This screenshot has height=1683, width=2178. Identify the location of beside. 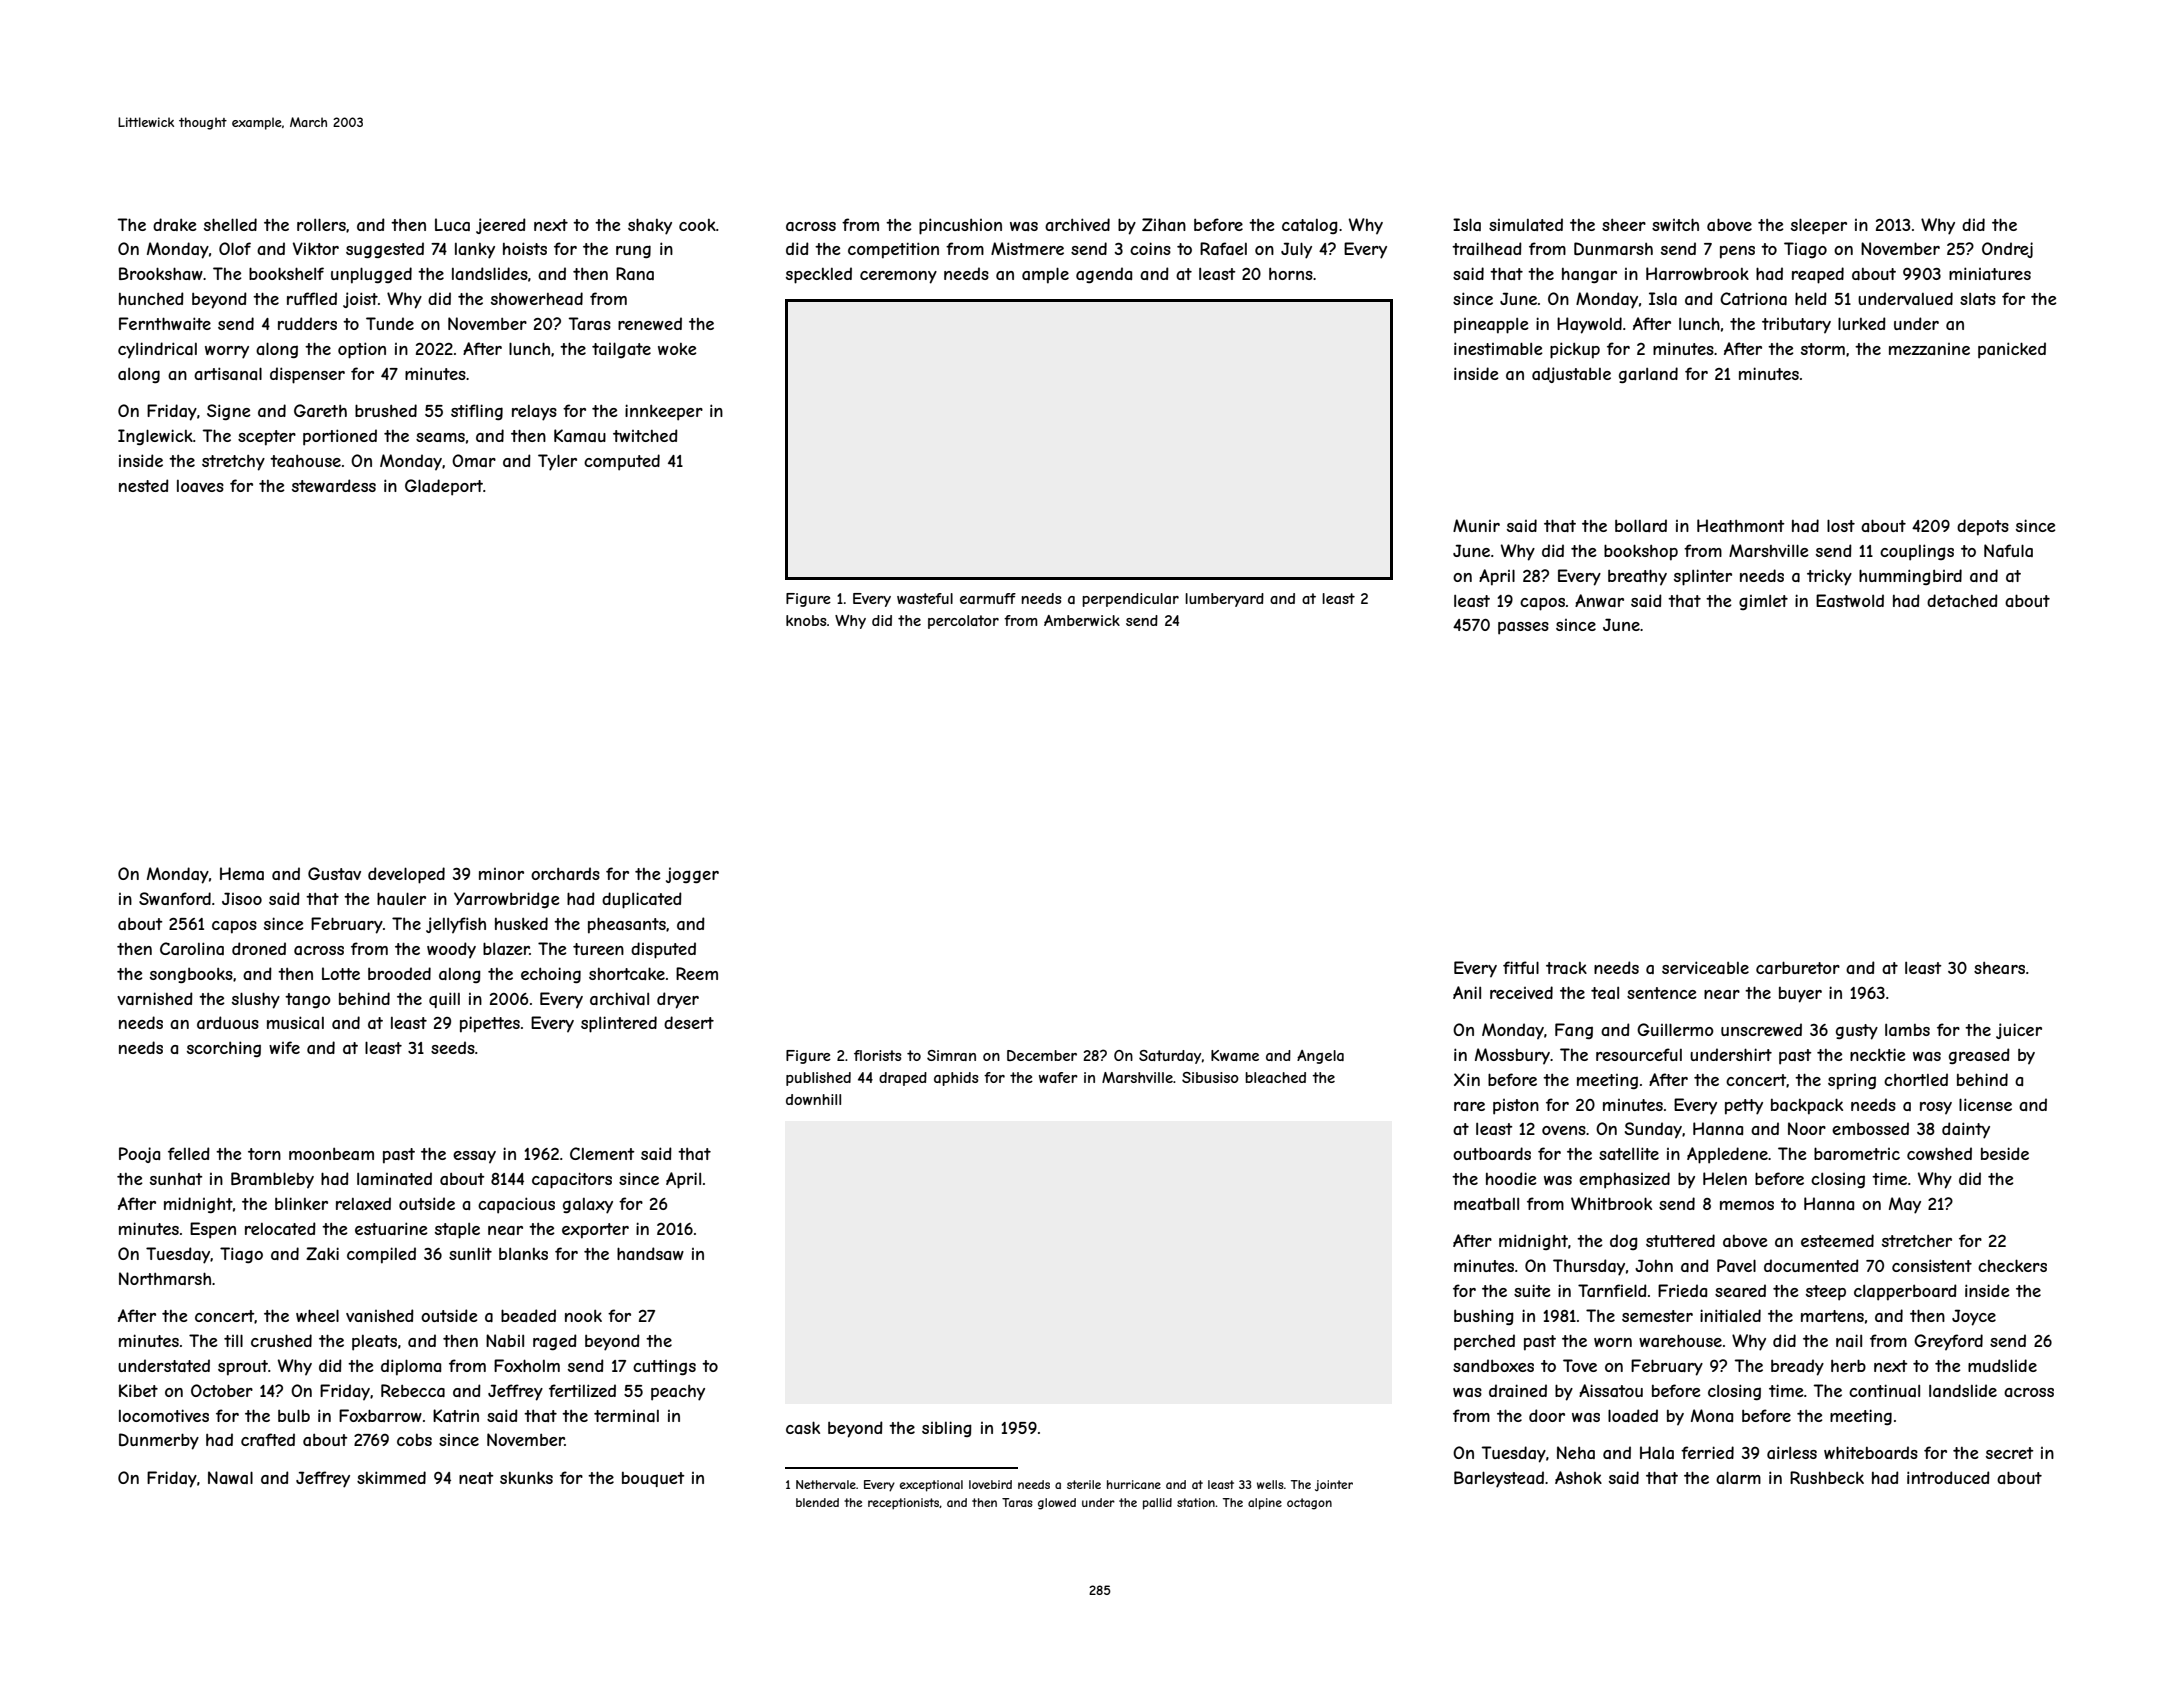
(2005, 1153).
